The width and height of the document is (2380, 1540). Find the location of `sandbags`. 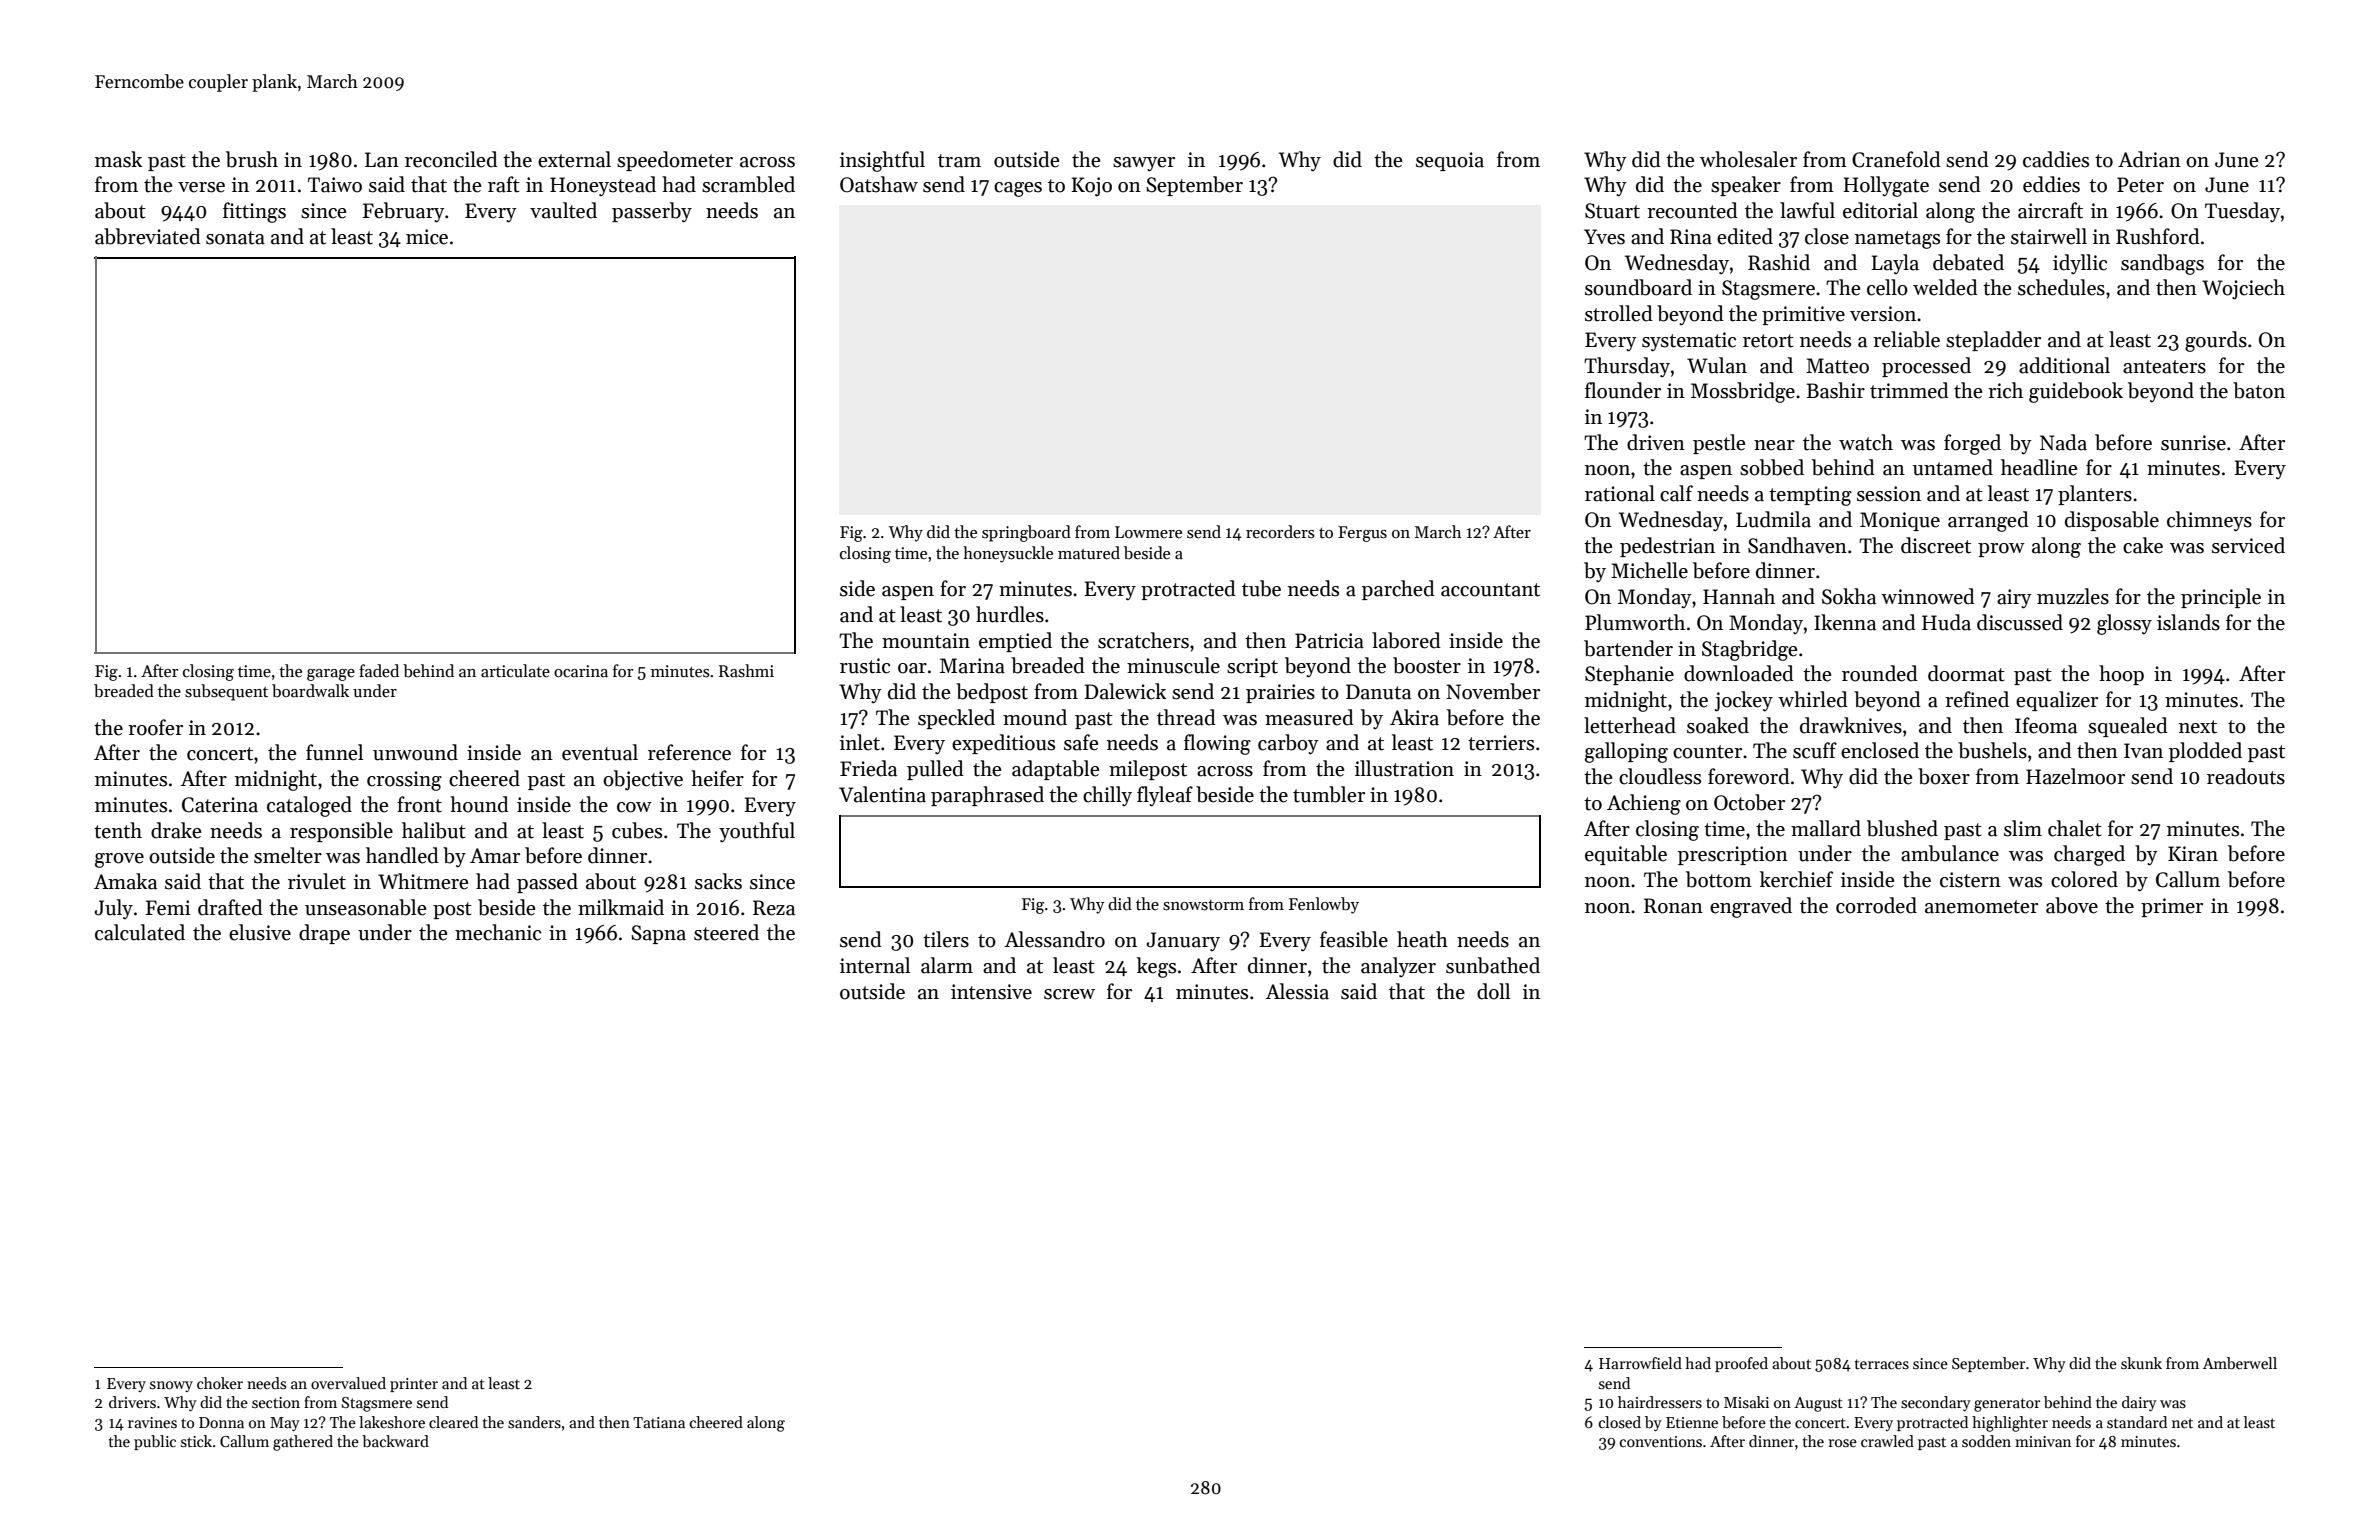

sandbags is located at coordinates (2162, 264).
